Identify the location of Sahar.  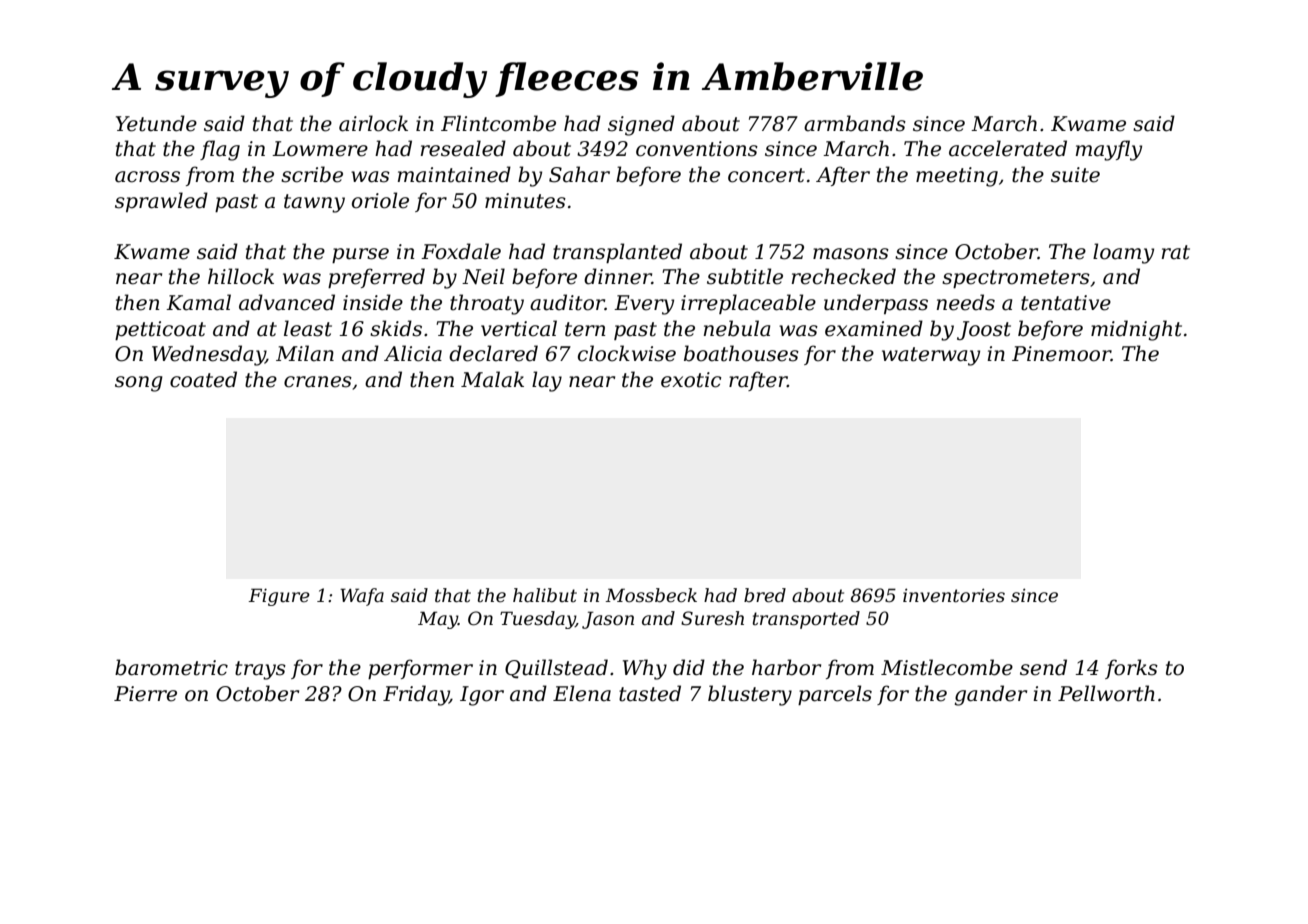
(579, 174).
